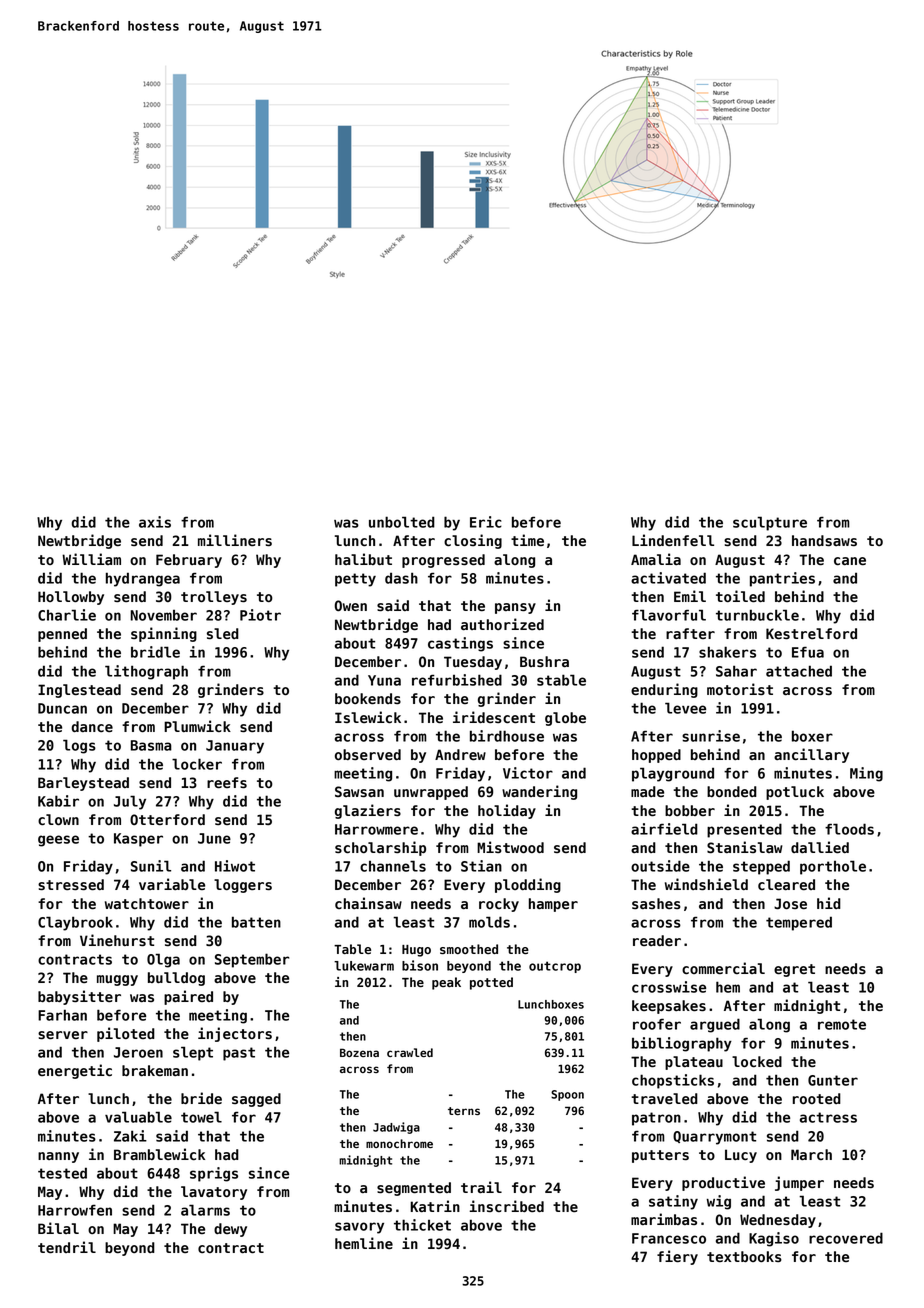 The width and height of the screenshot is (924, 1308). Describe the element at coordinates (167, 819) in the screenshot. I see `Otterford` at that location.
